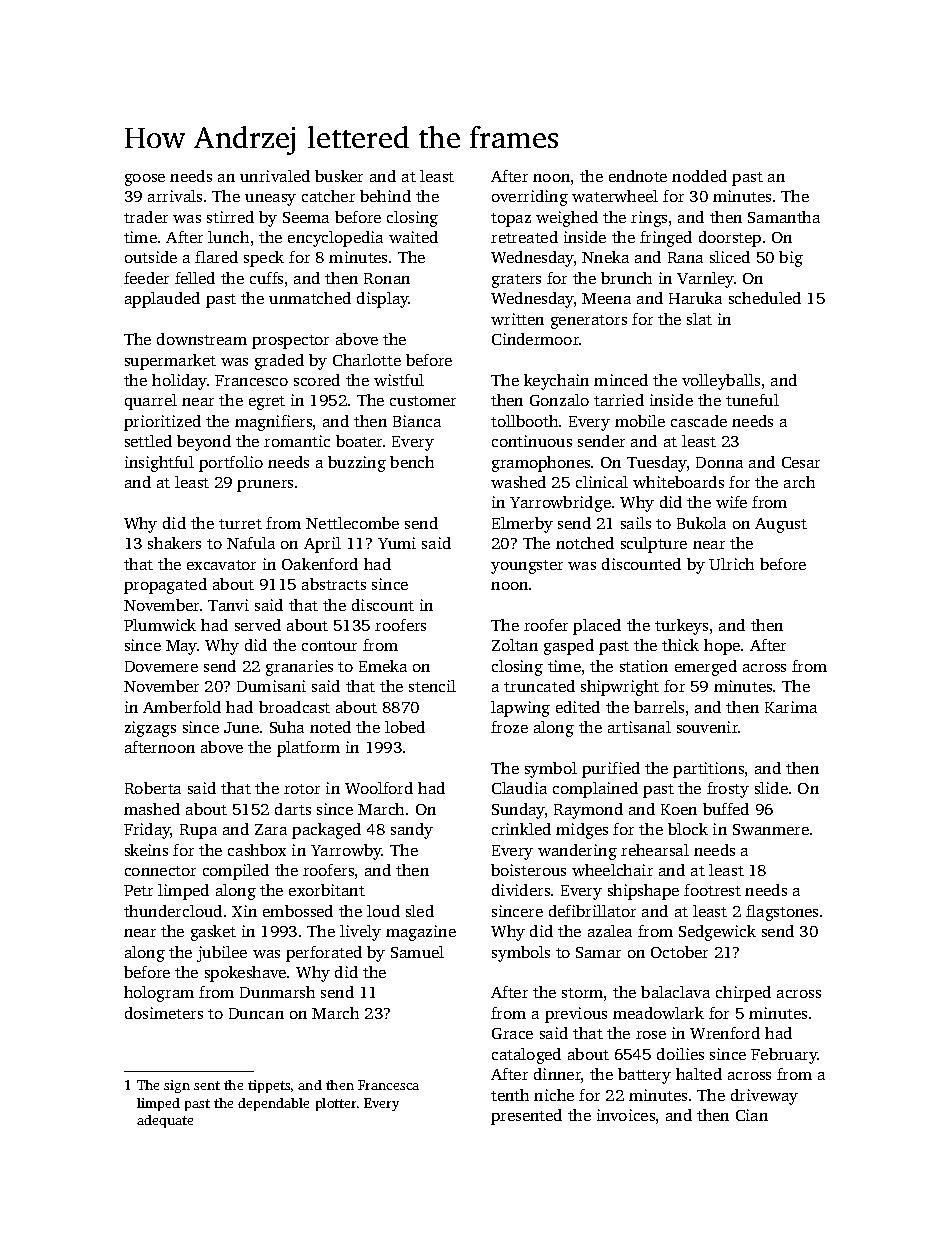 This page has height=1233, width=952. Describe the element at coordinates (678, 482) in the page. I see `whiteboards` at that location.
